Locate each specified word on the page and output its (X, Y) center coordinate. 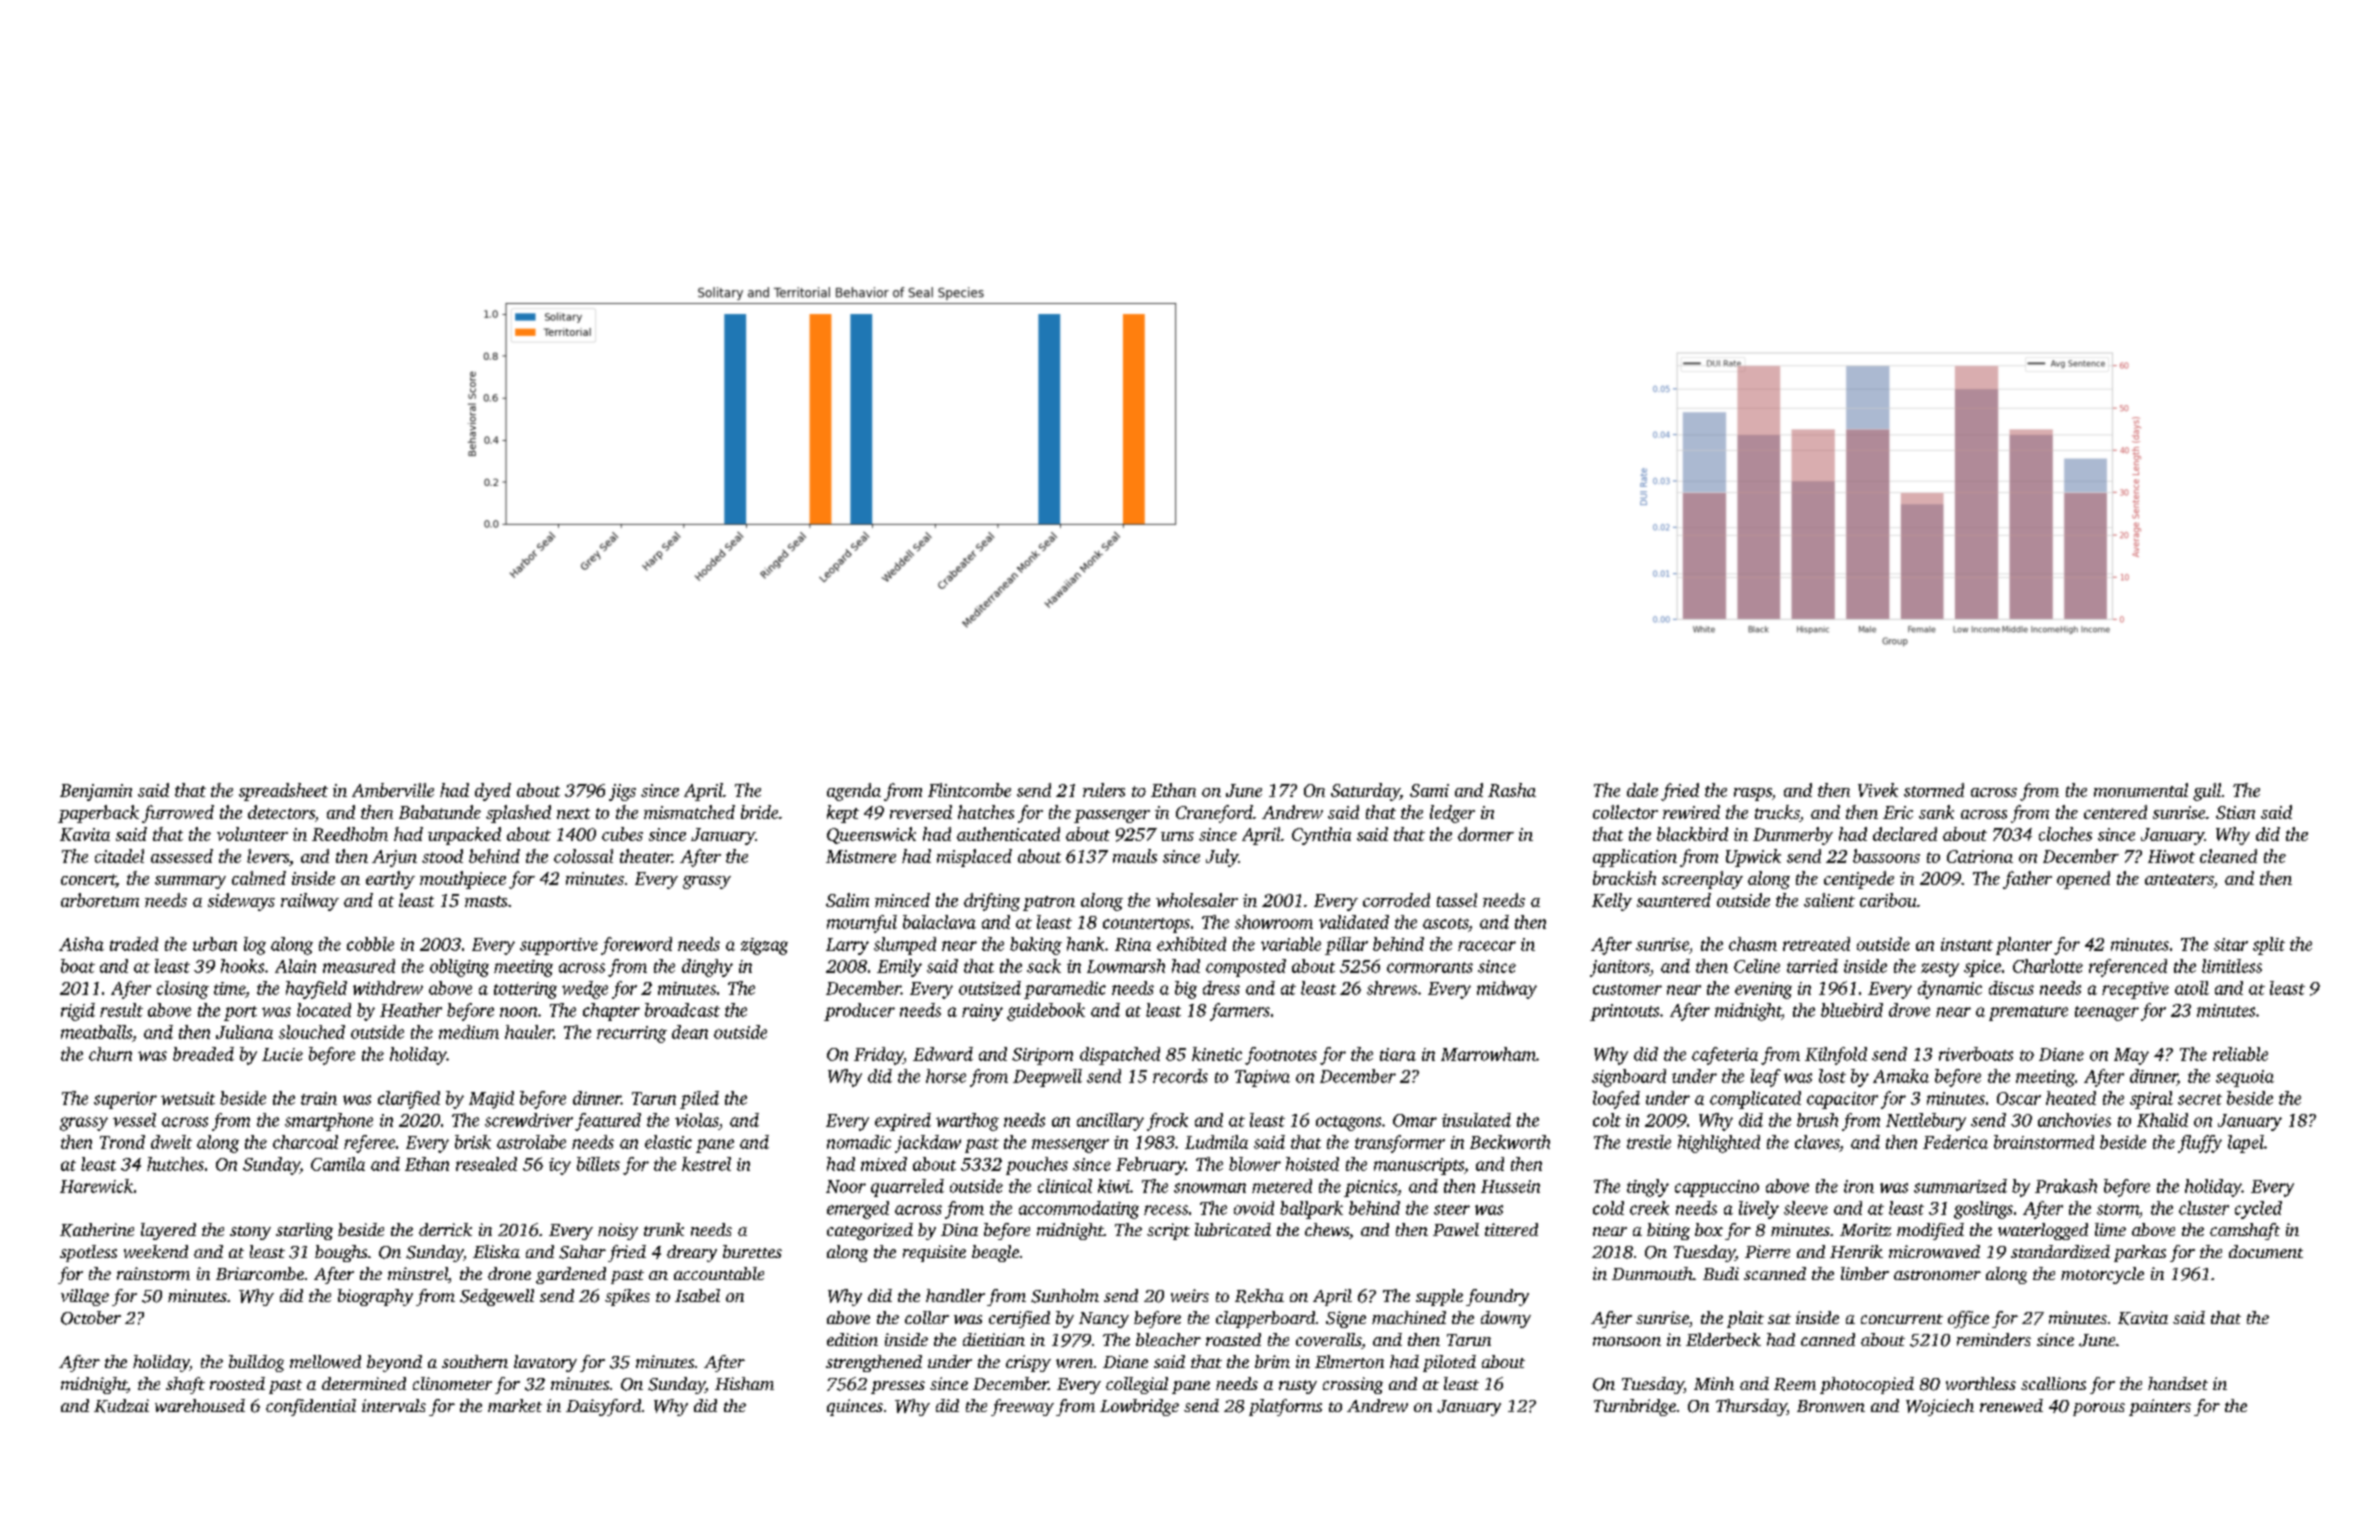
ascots (1445, 923)
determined (364, 1383)
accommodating (1079, 1210)
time (229, 988)
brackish (1624, 878)
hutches (175, 1164)
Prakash (2066, 1186)
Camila (338, 1164)
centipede (1859, 880)
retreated (1816, 944)
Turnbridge (1635, 1407)
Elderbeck (1723, 1339)
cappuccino (1717, 1188)
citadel (119, 856)
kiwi (1114, 1186)
